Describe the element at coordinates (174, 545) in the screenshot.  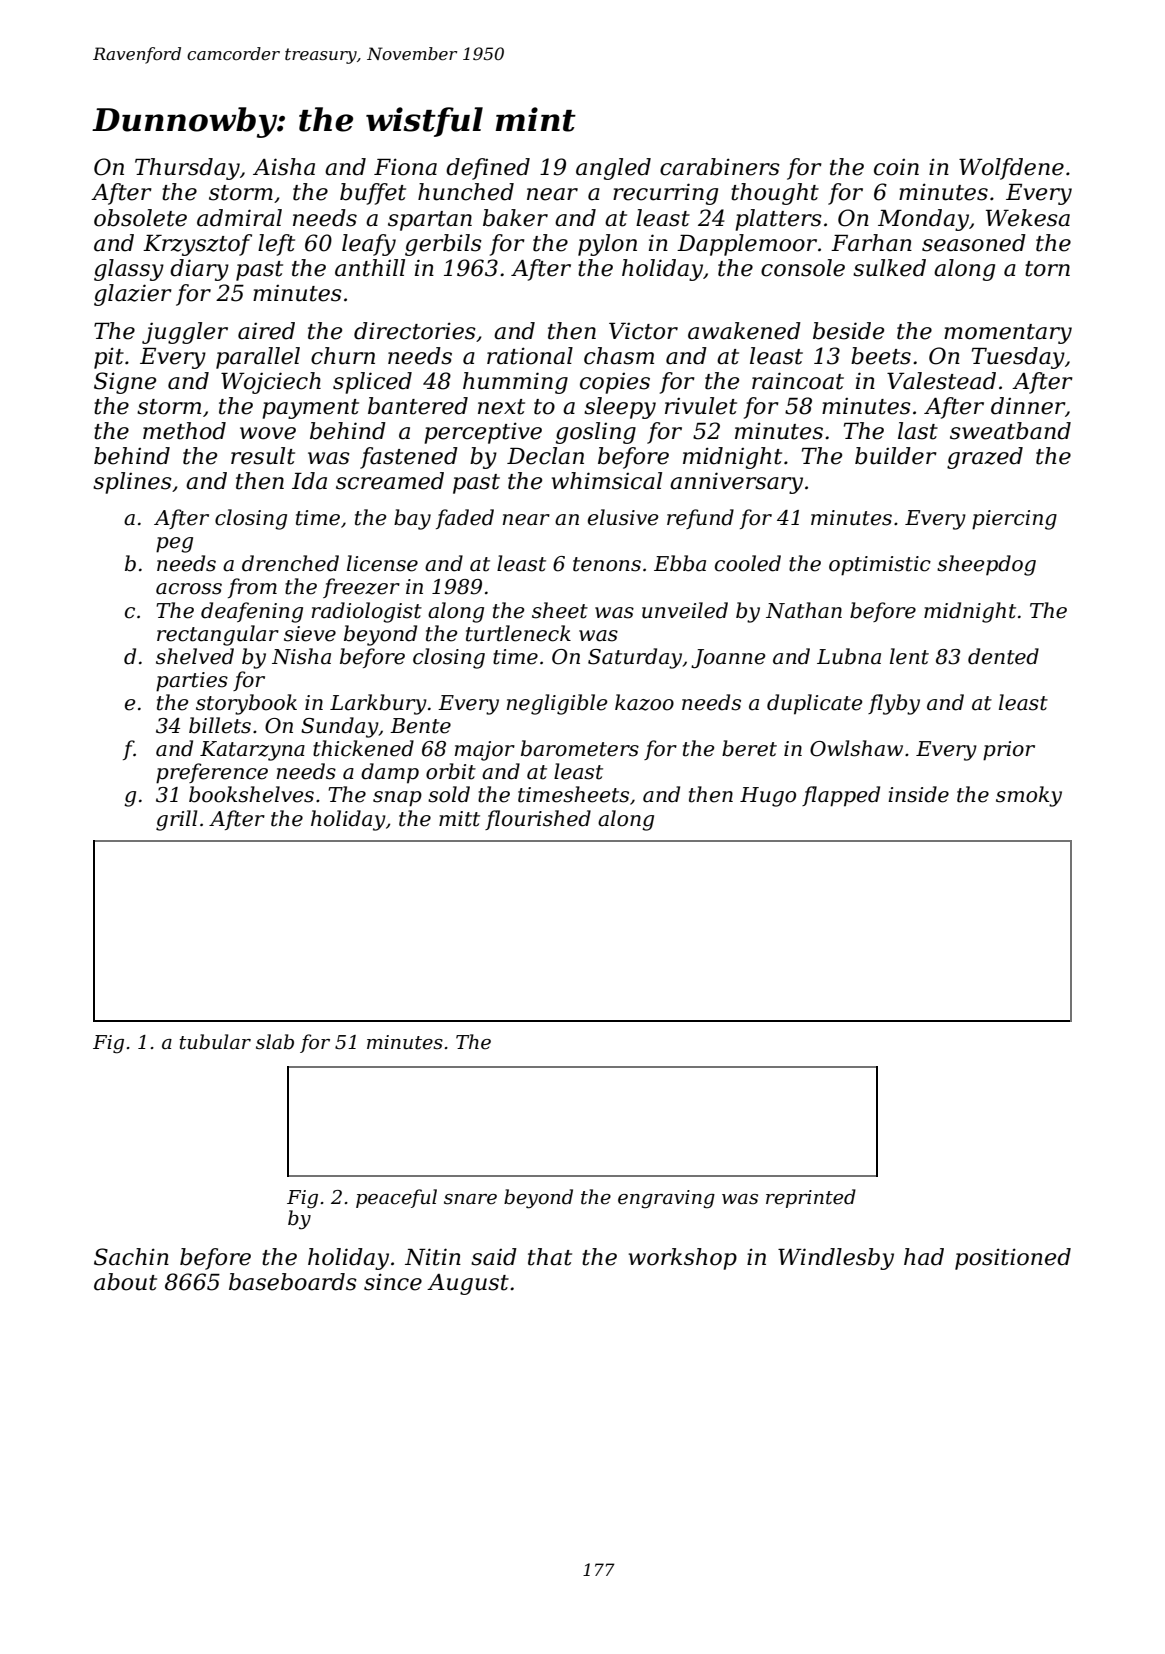
I see `peg` at that location.
